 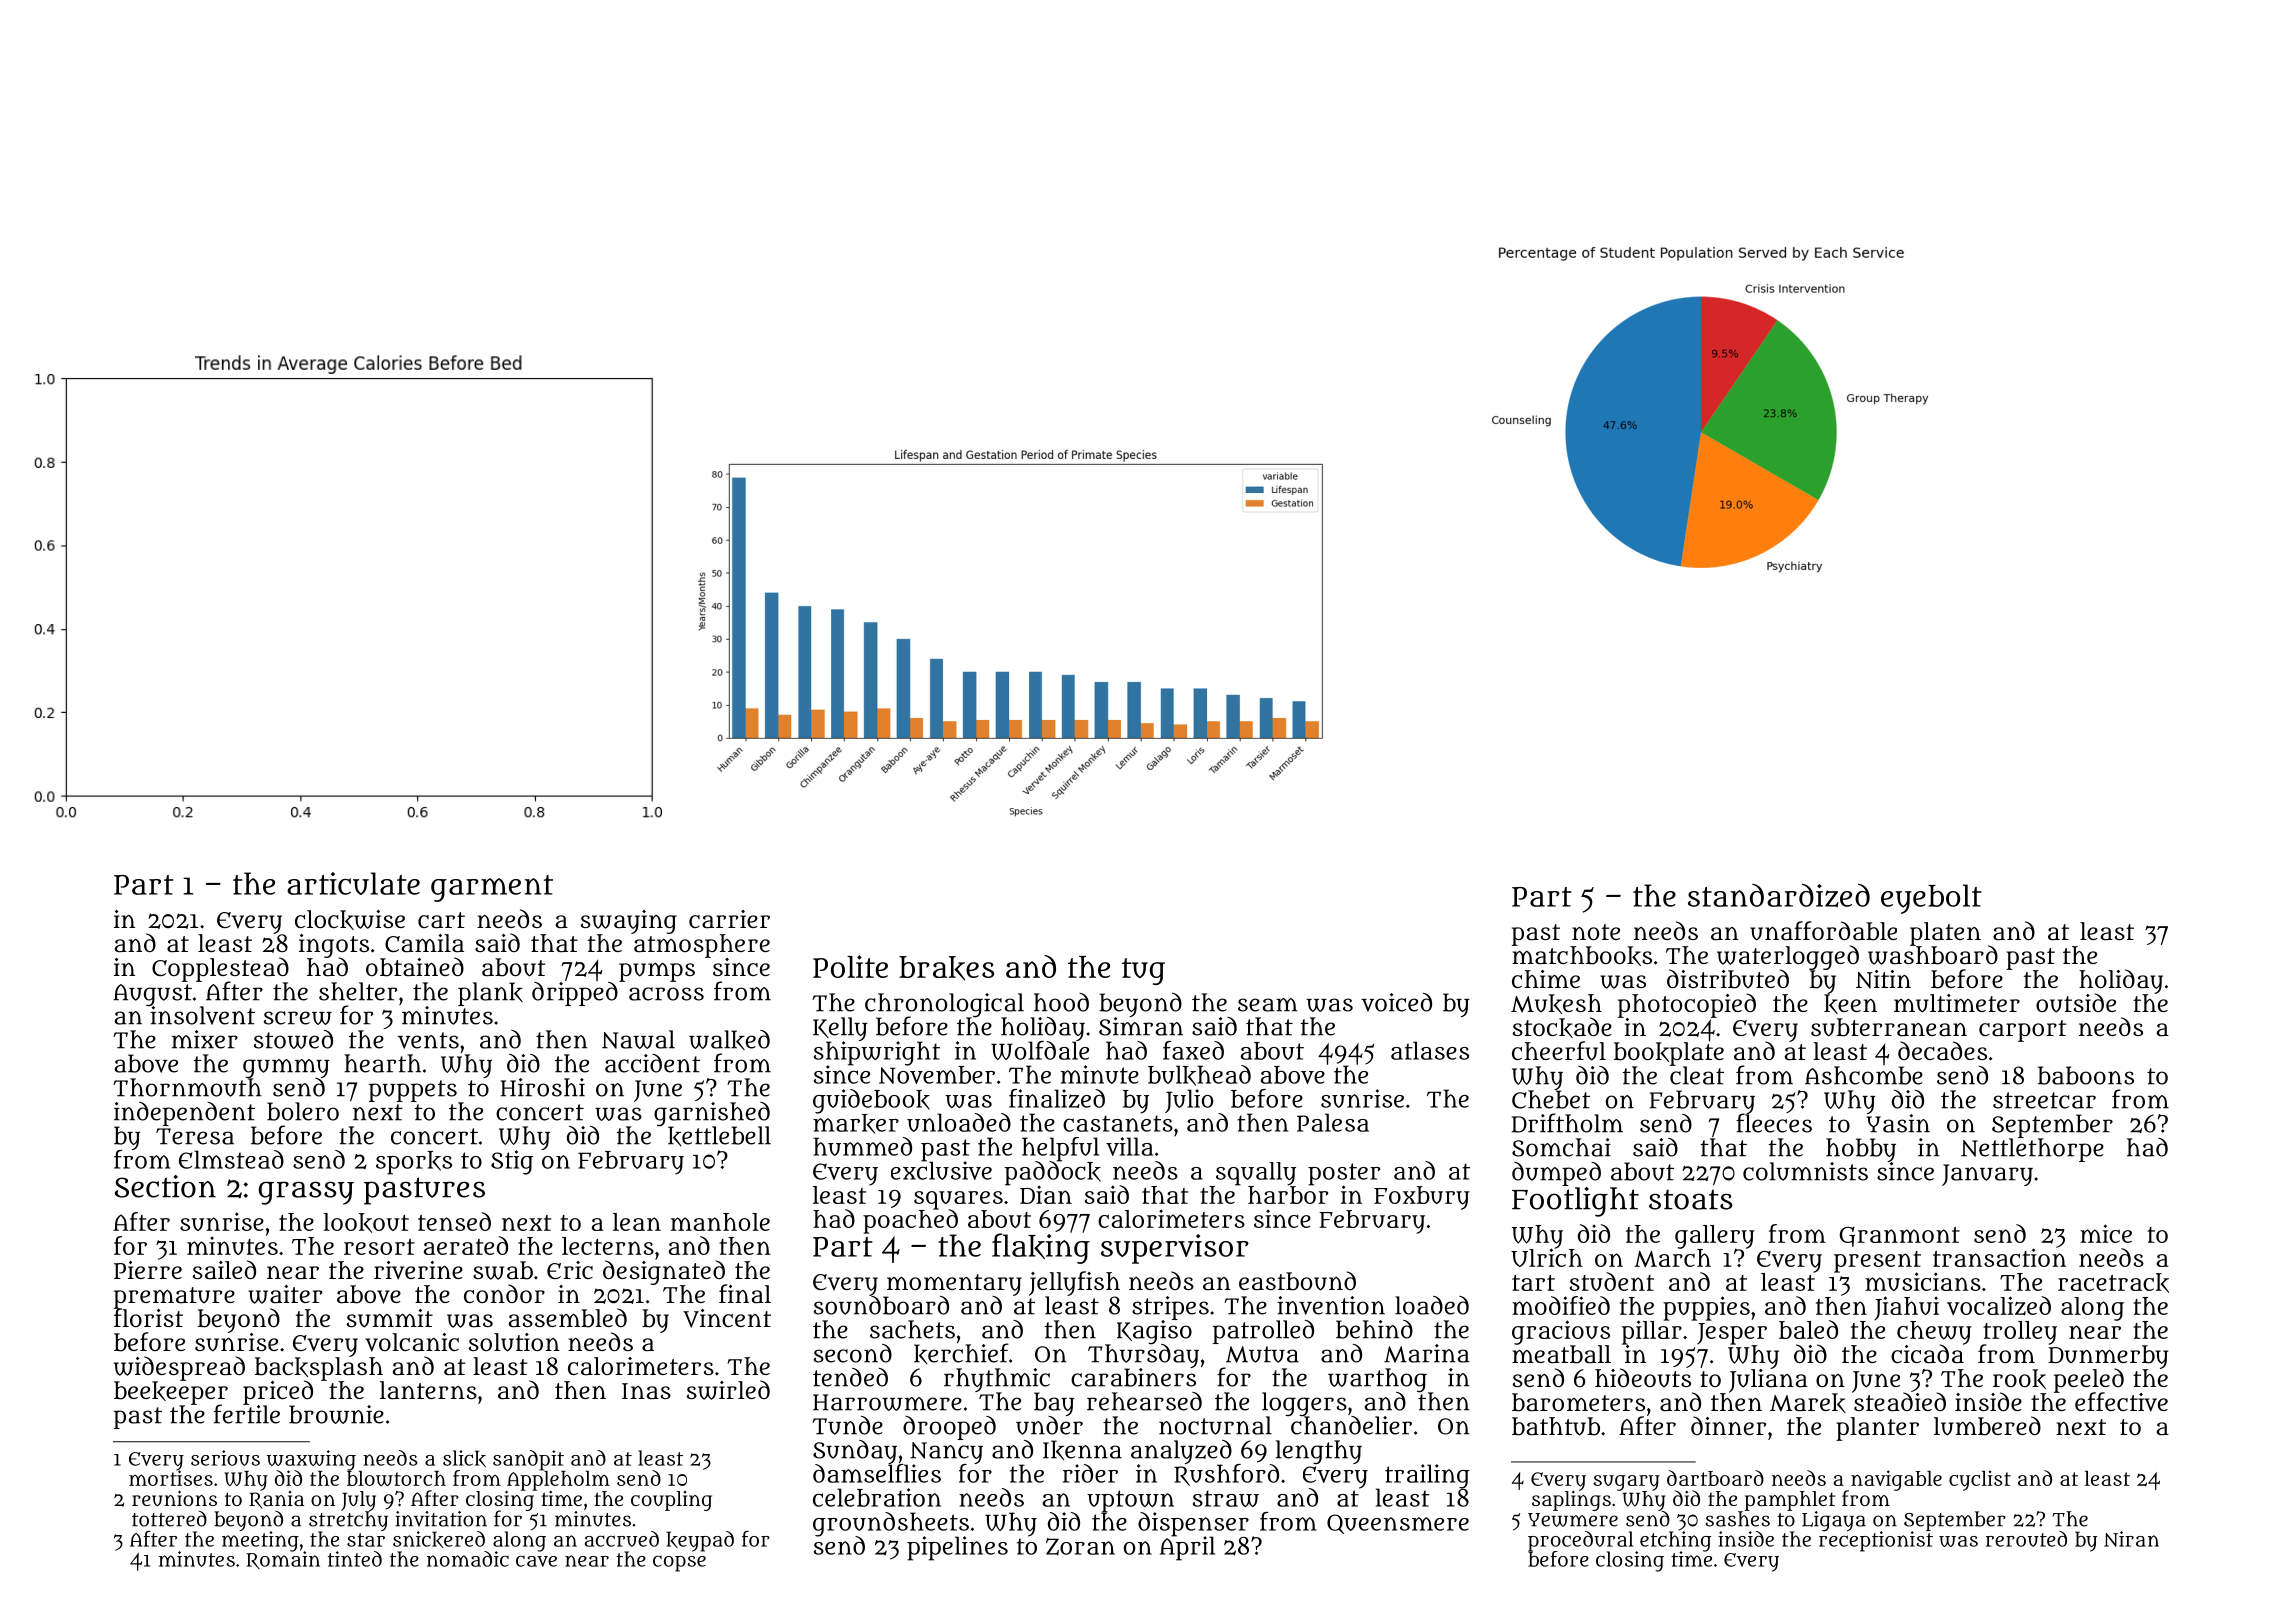 What do you see at coordinates (350, 920) in the document?
I see `clockwise` at bounding box center [350, 920].
